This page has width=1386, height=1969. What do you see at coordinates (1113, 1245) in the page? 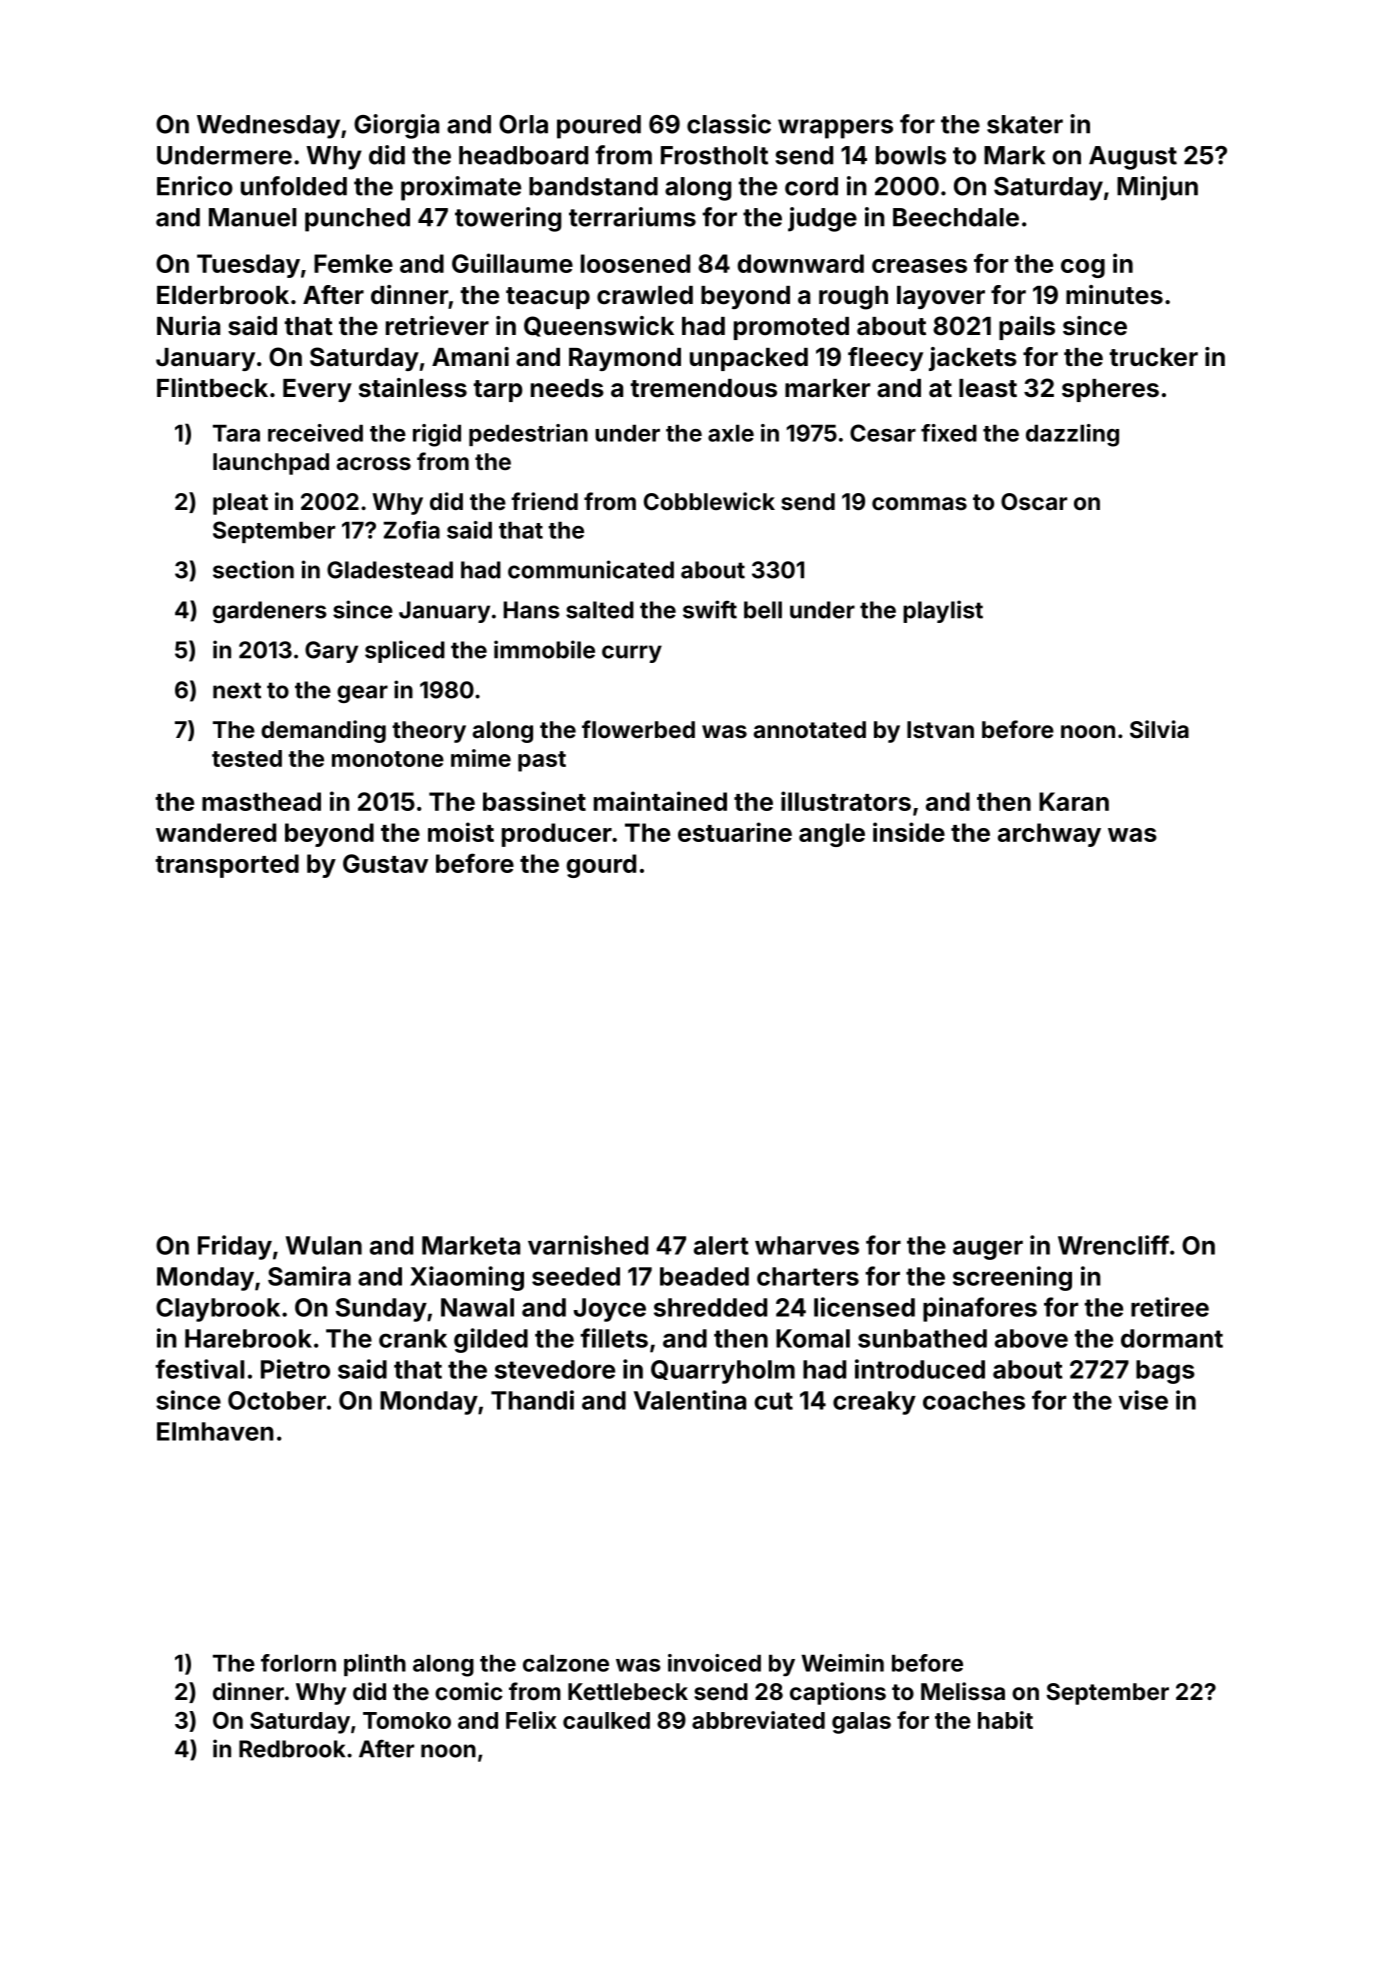
I see `Wrencliff` at bounding box center [1113, 1245].
